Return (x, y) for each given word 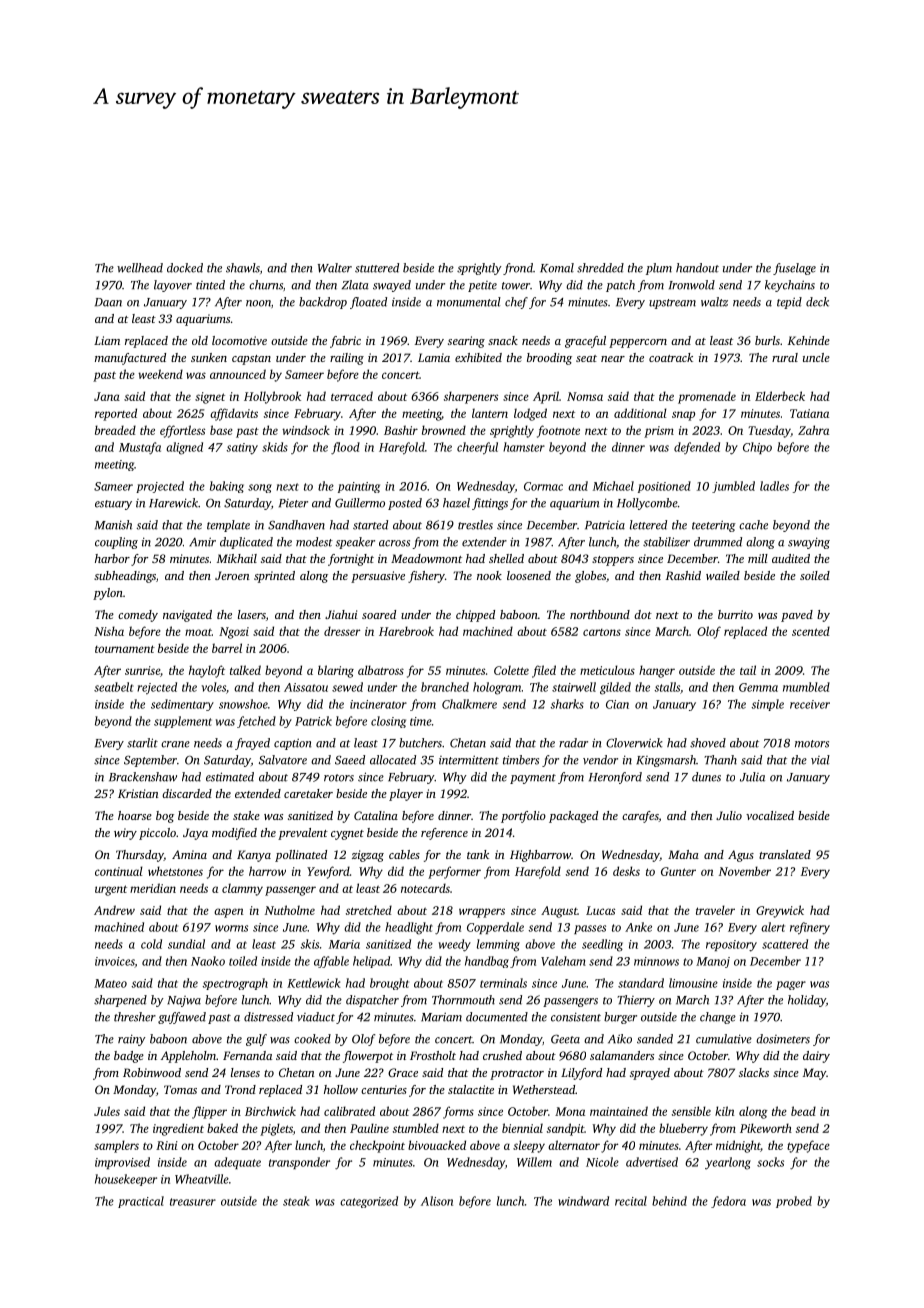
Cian (617, 704)
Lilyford (581, 1074)
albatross (381, 670)
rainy (132, 1040)
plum (659, 269)
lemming (498, 945)
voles (214, 687)
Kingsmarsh (666, 761)
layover (173, 286)
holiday (807, 1001)
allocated (393, 760)
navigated (187, 616)
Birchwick (270, 1111)
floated (368, 303)
